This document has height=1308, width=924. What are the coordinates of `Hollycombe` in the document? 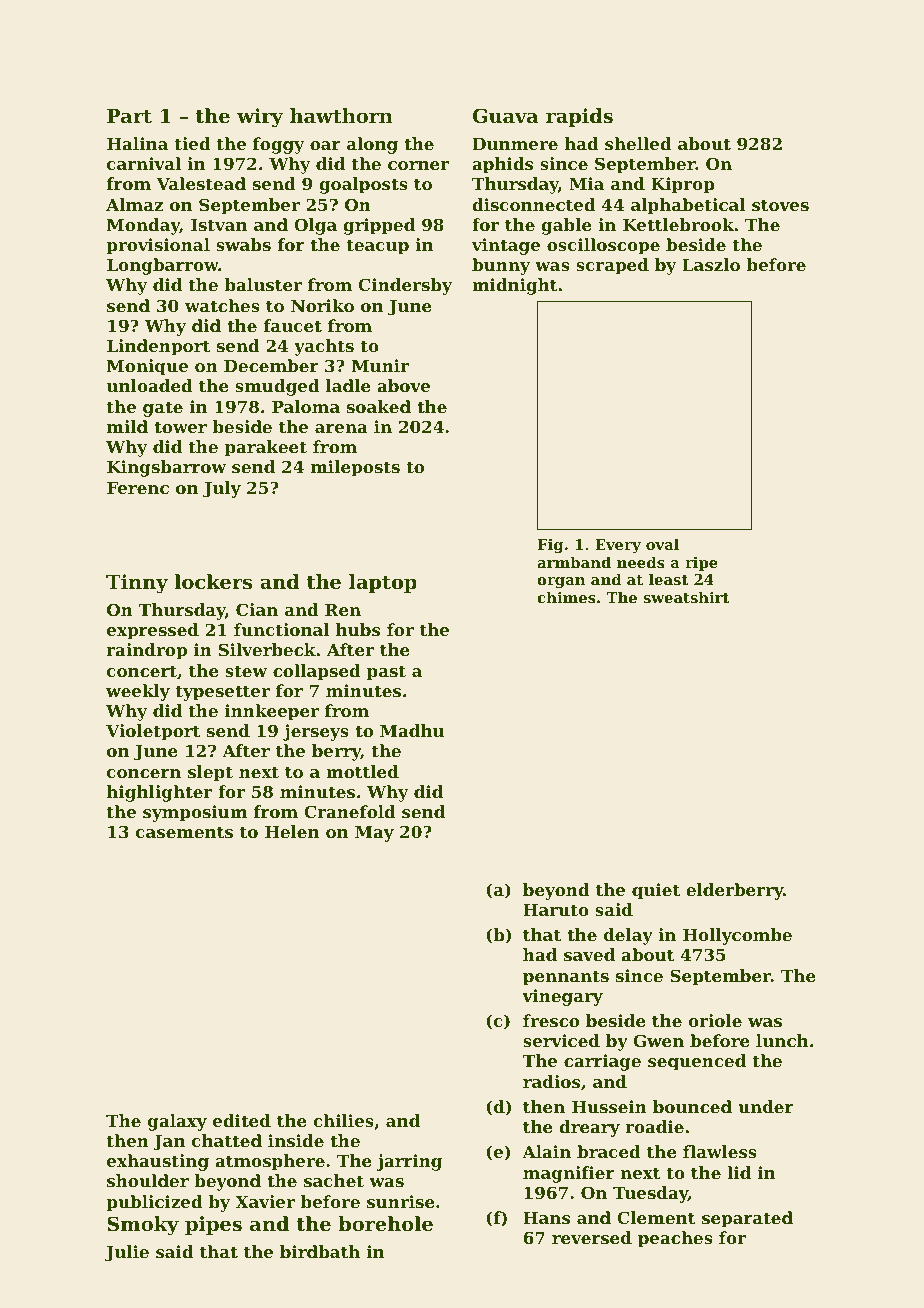 It's located at (737, 936).
